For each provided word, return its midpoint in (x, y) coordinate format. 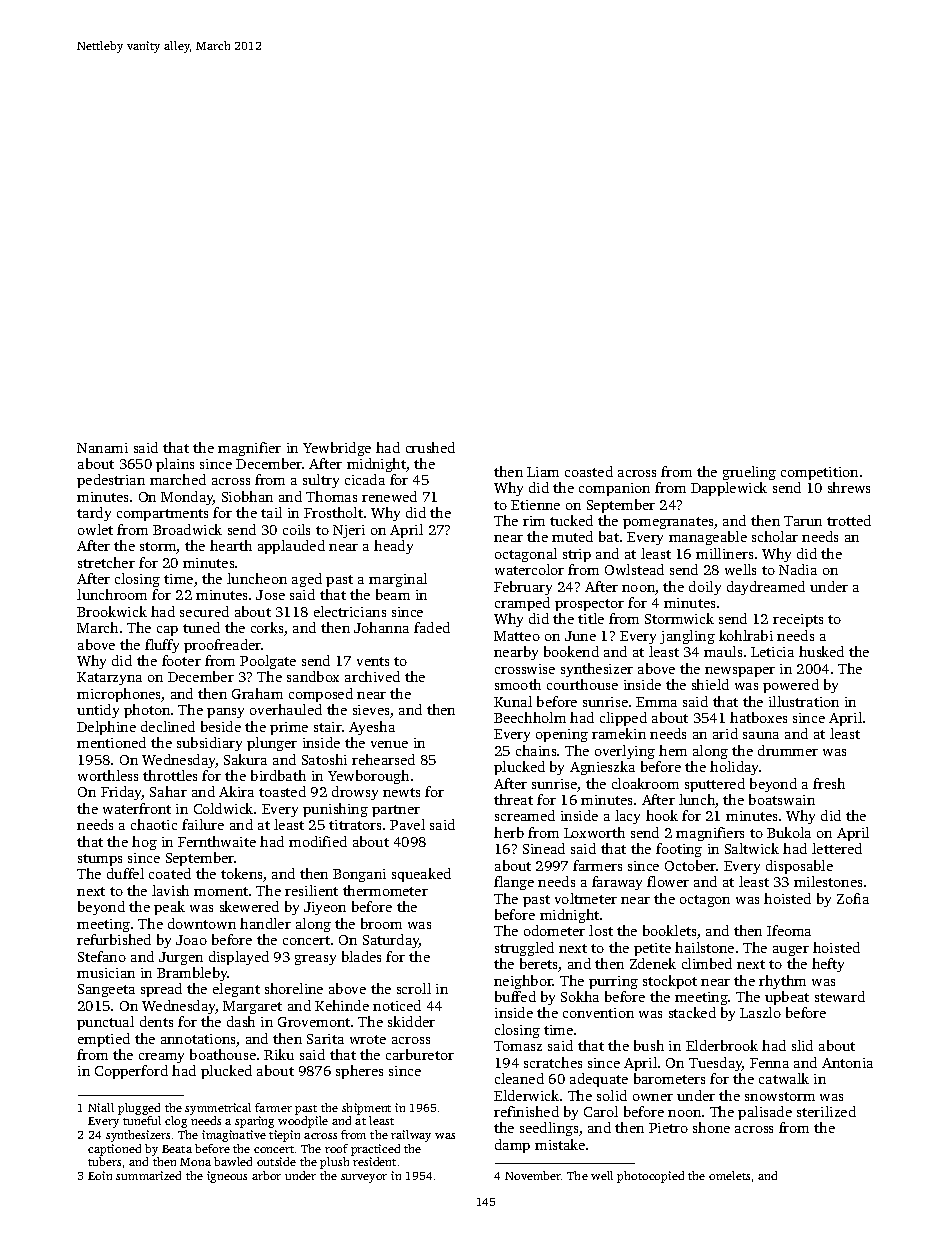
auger (791, 951)
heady (393, 547)
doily (705, 588)
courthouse (582, 684)
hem (673, 750)
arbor (266, 1175)
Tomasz (518, 1046)
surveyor (364, 1178)
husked (821, 651)
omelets (729, 1175)
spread (161, 990)
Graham (257, 693)
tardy (94, 514)
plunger (272, 744)
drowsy (355, 793)
